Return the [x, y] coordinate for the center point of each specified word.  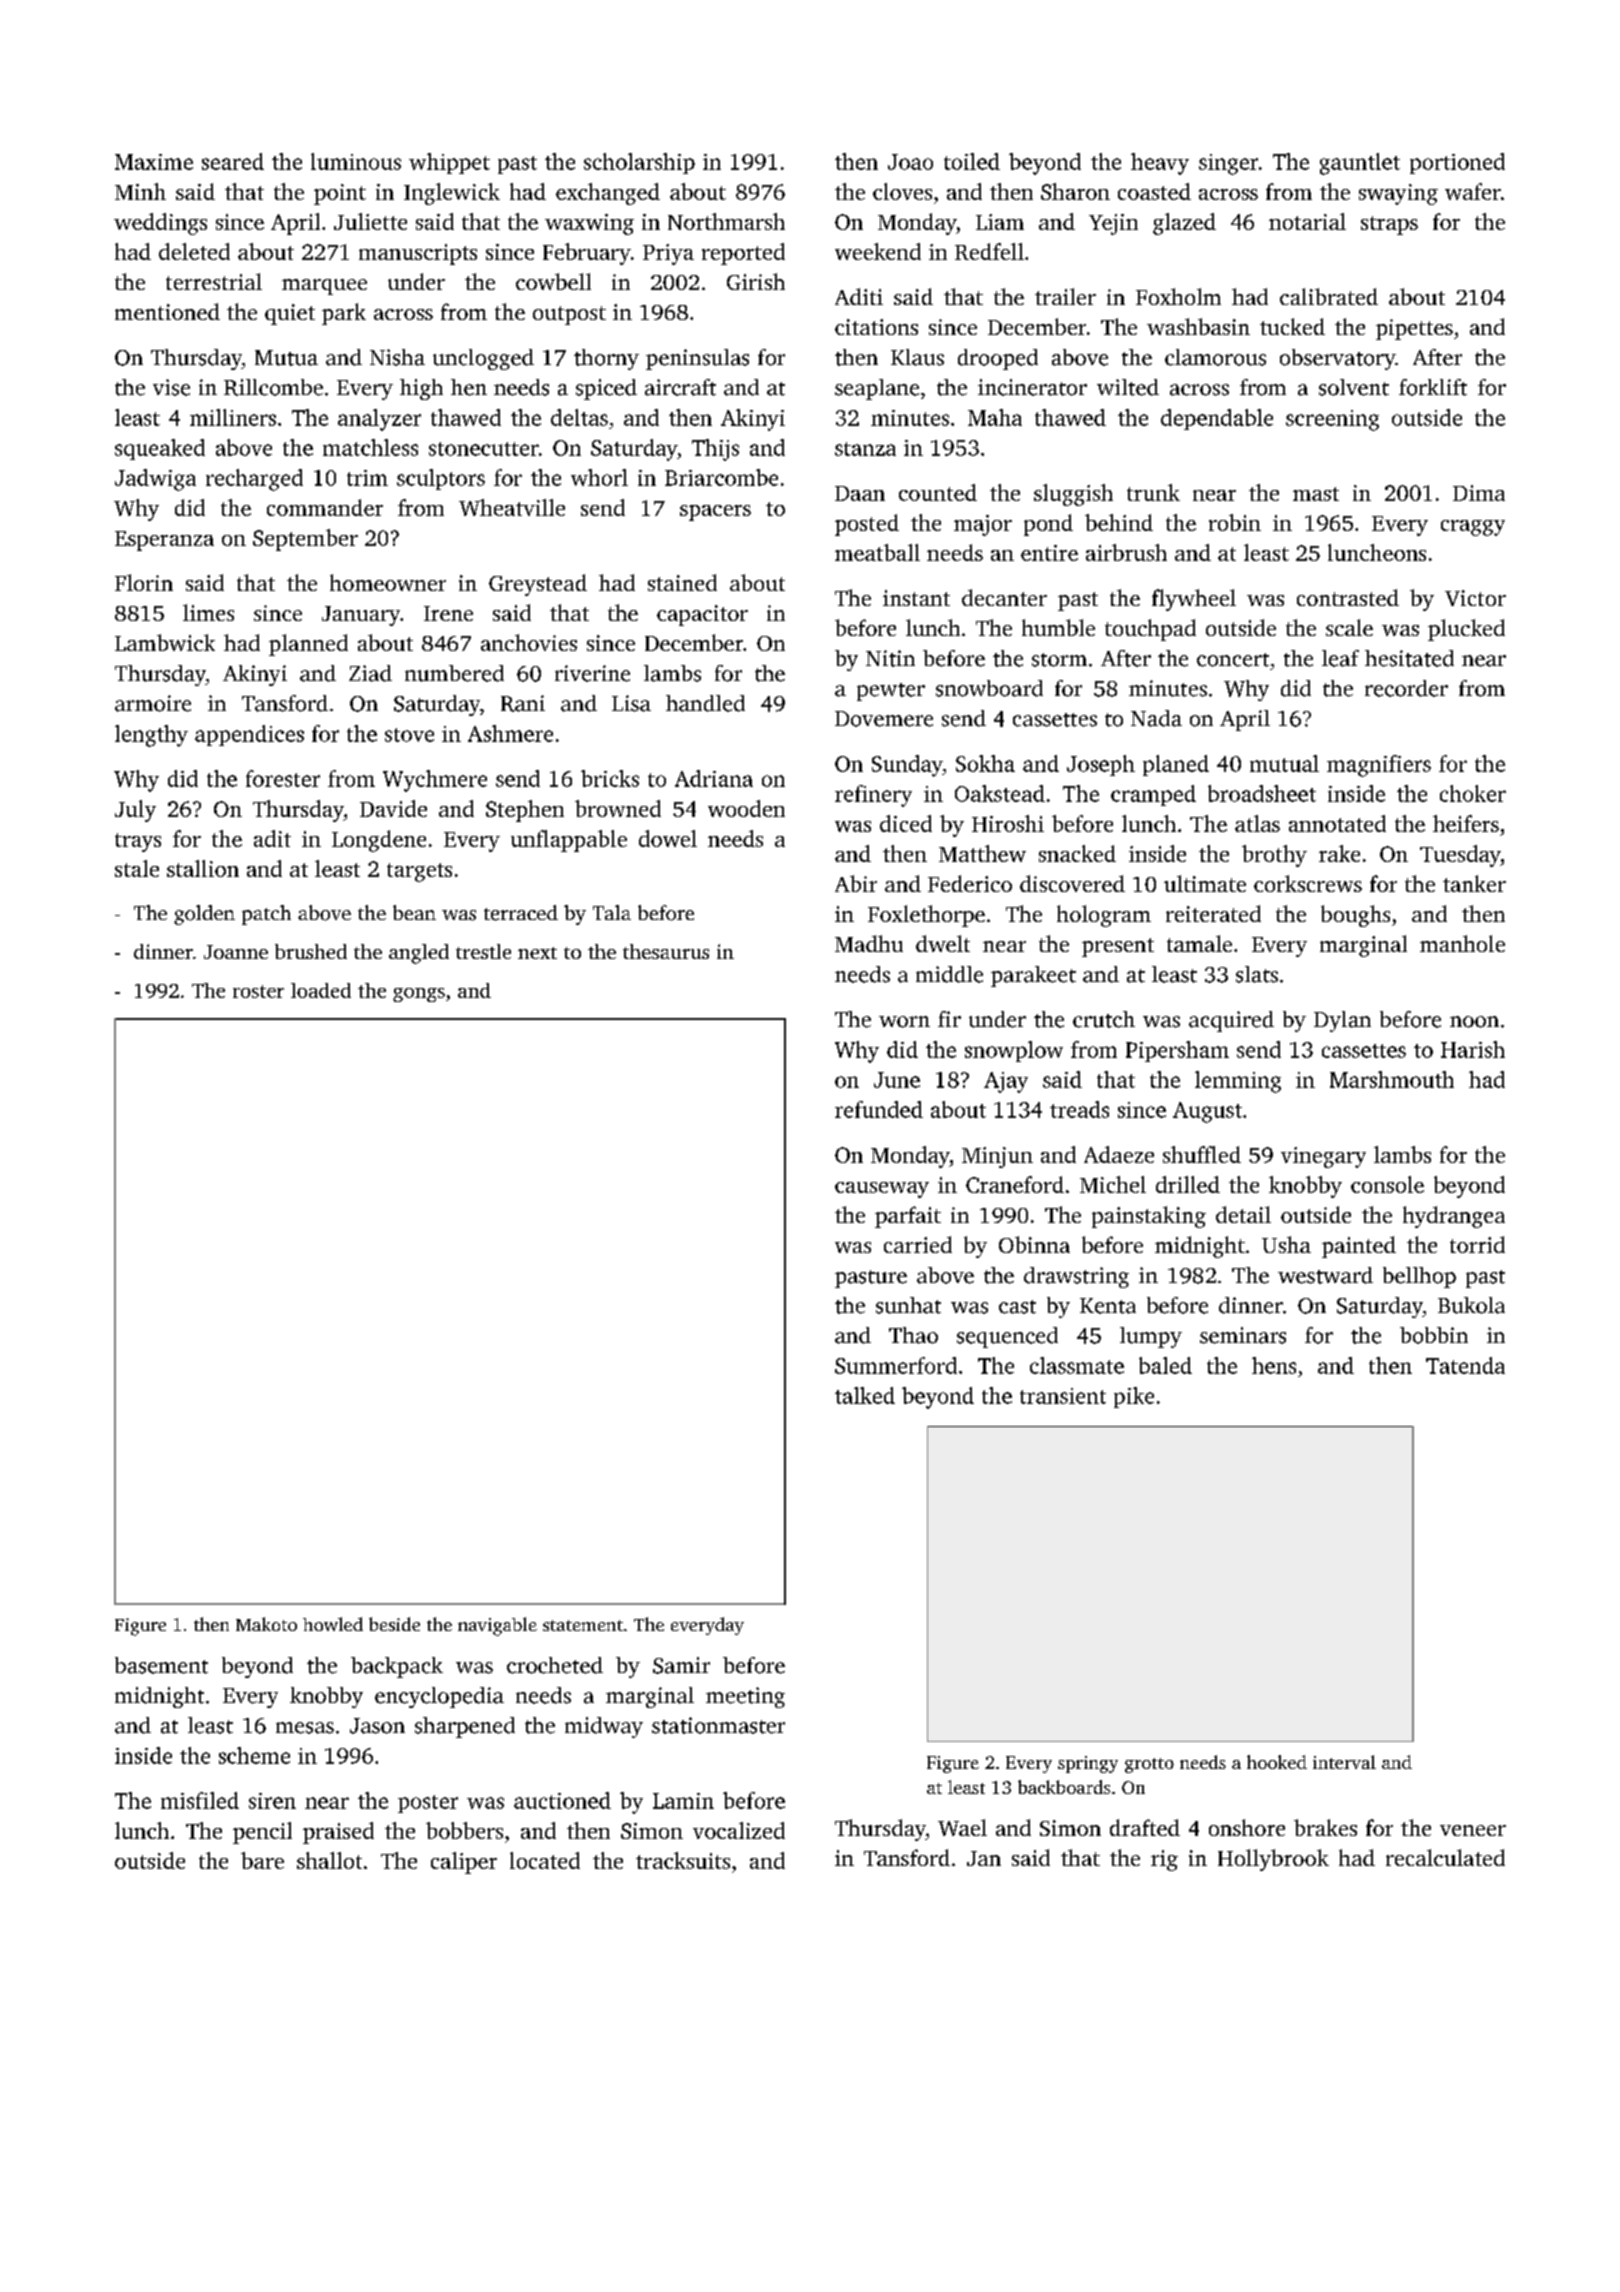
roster [258, 991]
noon [1474, 1022]
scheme [254, 1755]
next [537, 953]
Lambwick [165, 642]
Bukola [1471, 1305]
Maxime [154, 162]
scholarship [639, 163]
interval [1344, 1762]
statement [583, 1625]
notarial [1307, 221]
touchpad [1150, 630]
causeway [882, 1190]
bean [414, 912]
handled [705, 703]
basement [161, 1665]
